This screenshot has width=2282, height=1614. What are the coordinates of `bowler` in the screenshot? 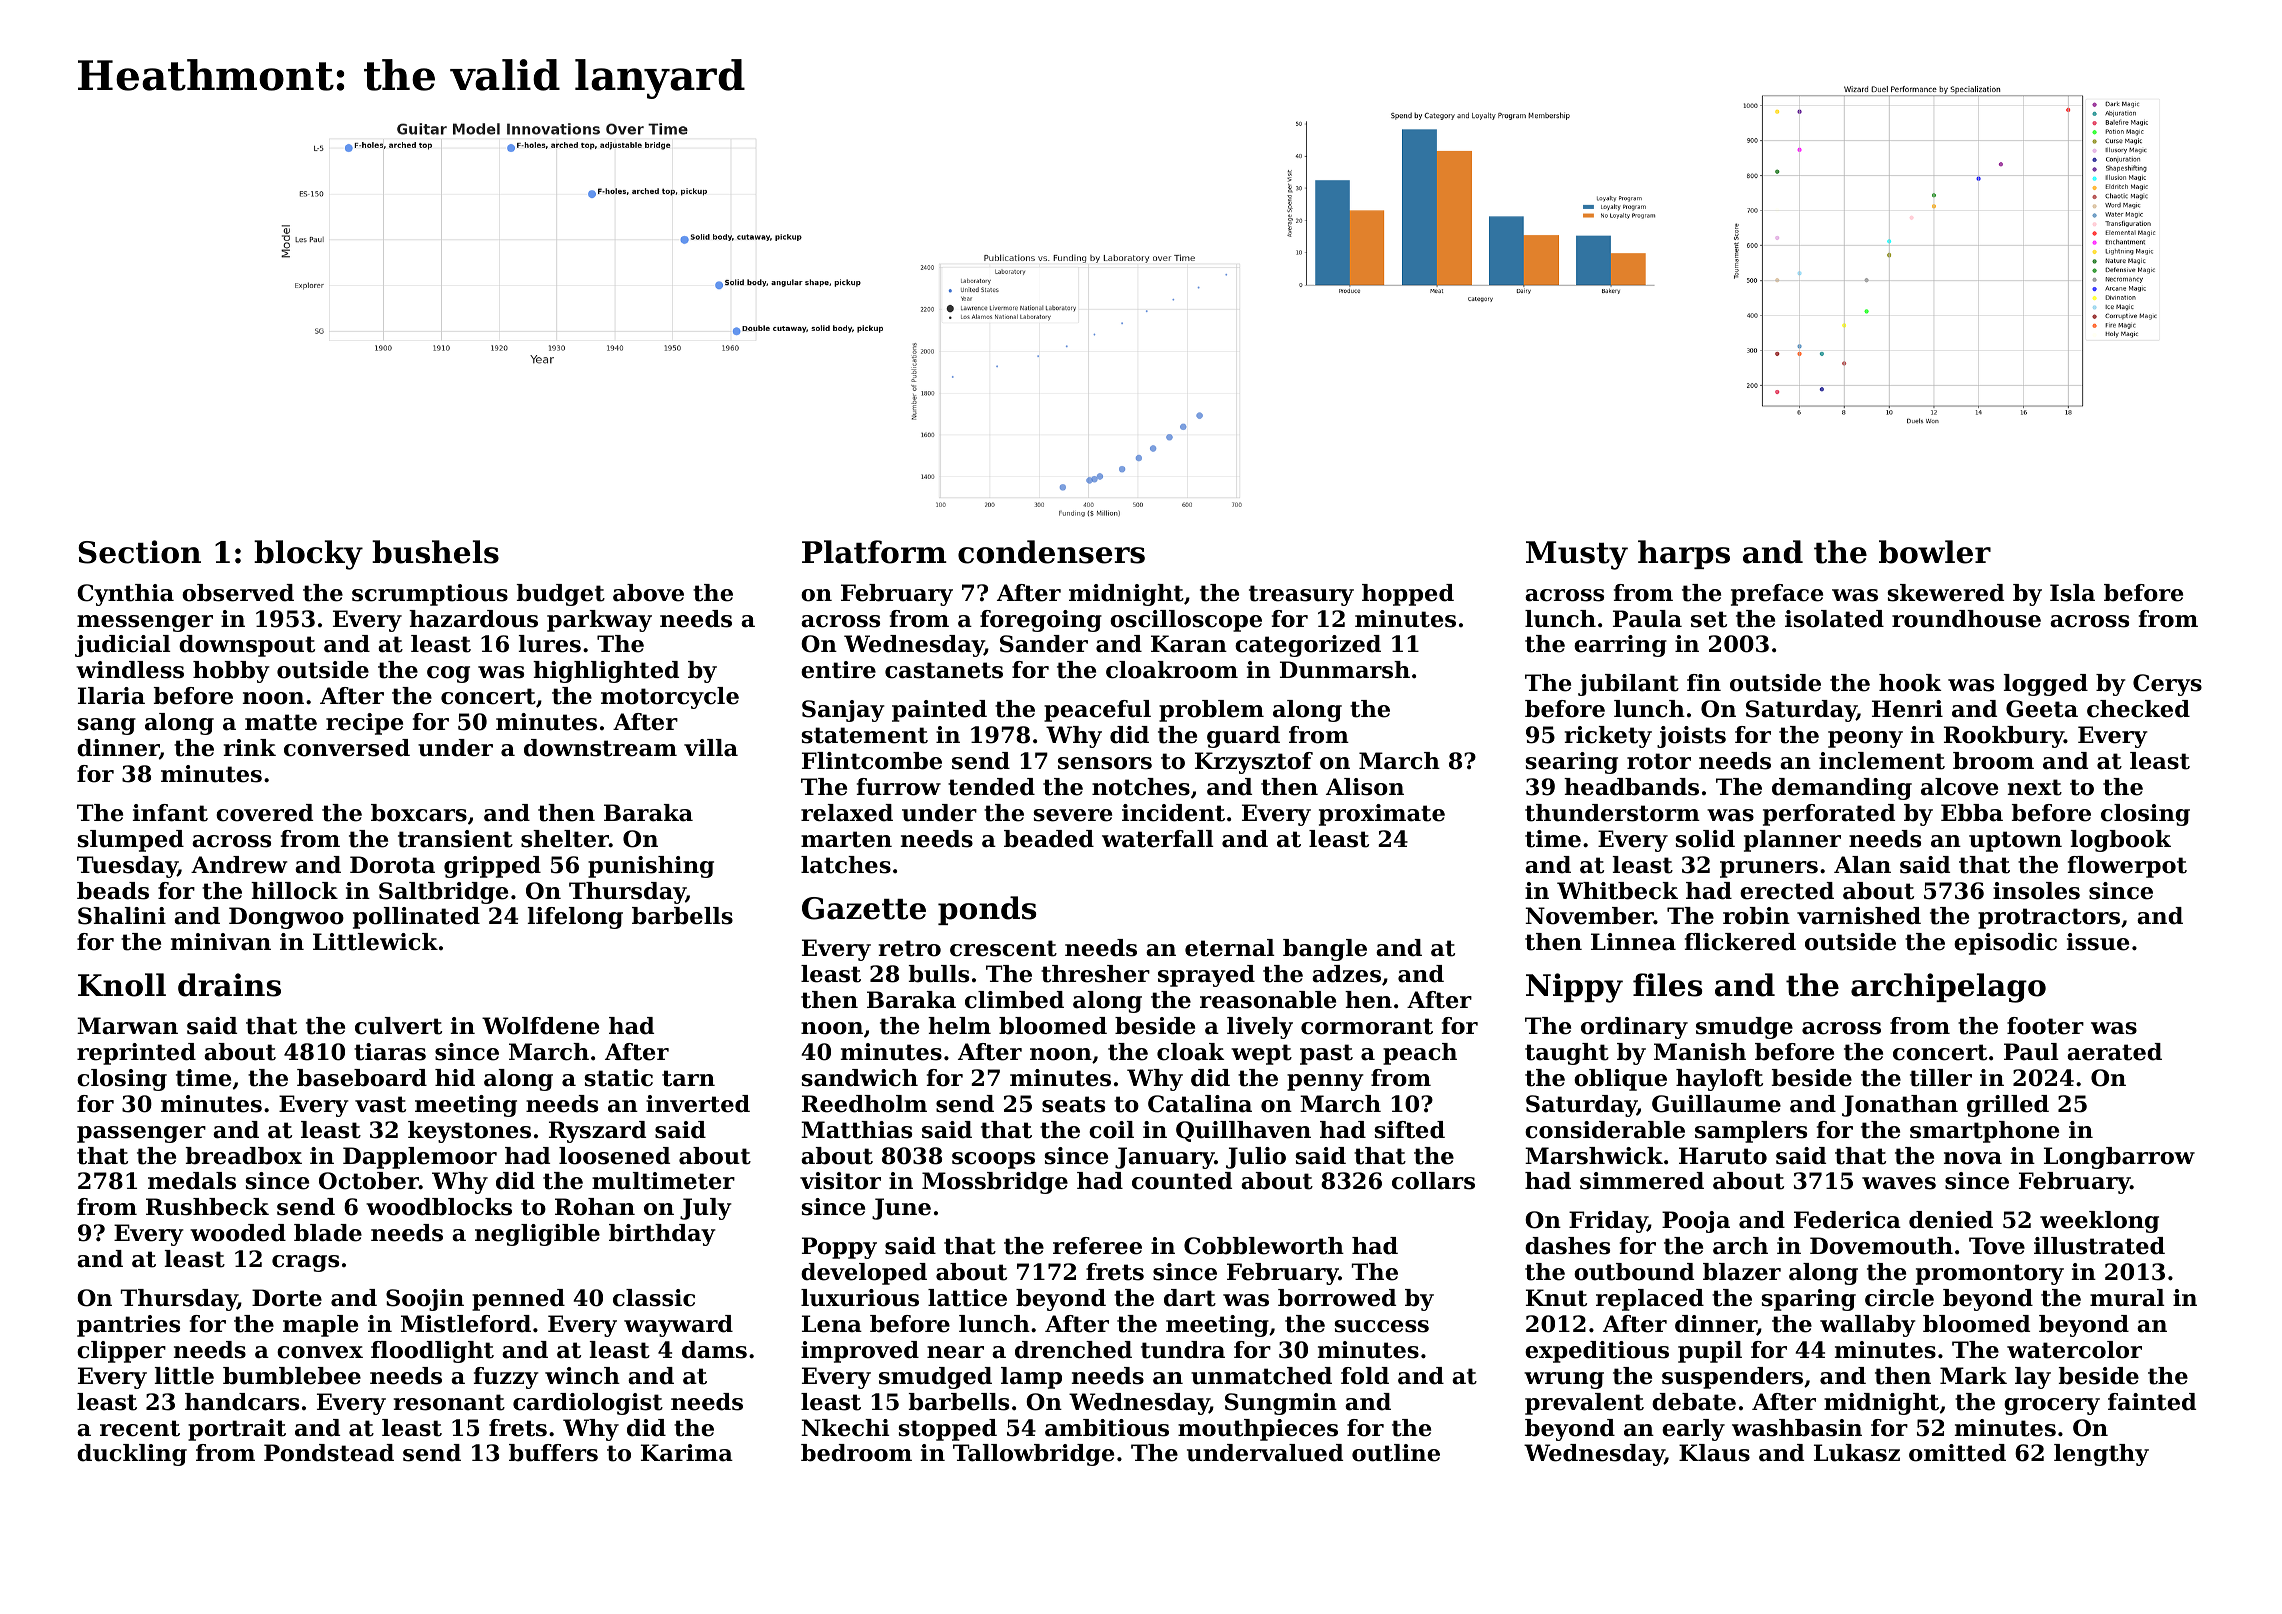 It's located at (1935, 552).
